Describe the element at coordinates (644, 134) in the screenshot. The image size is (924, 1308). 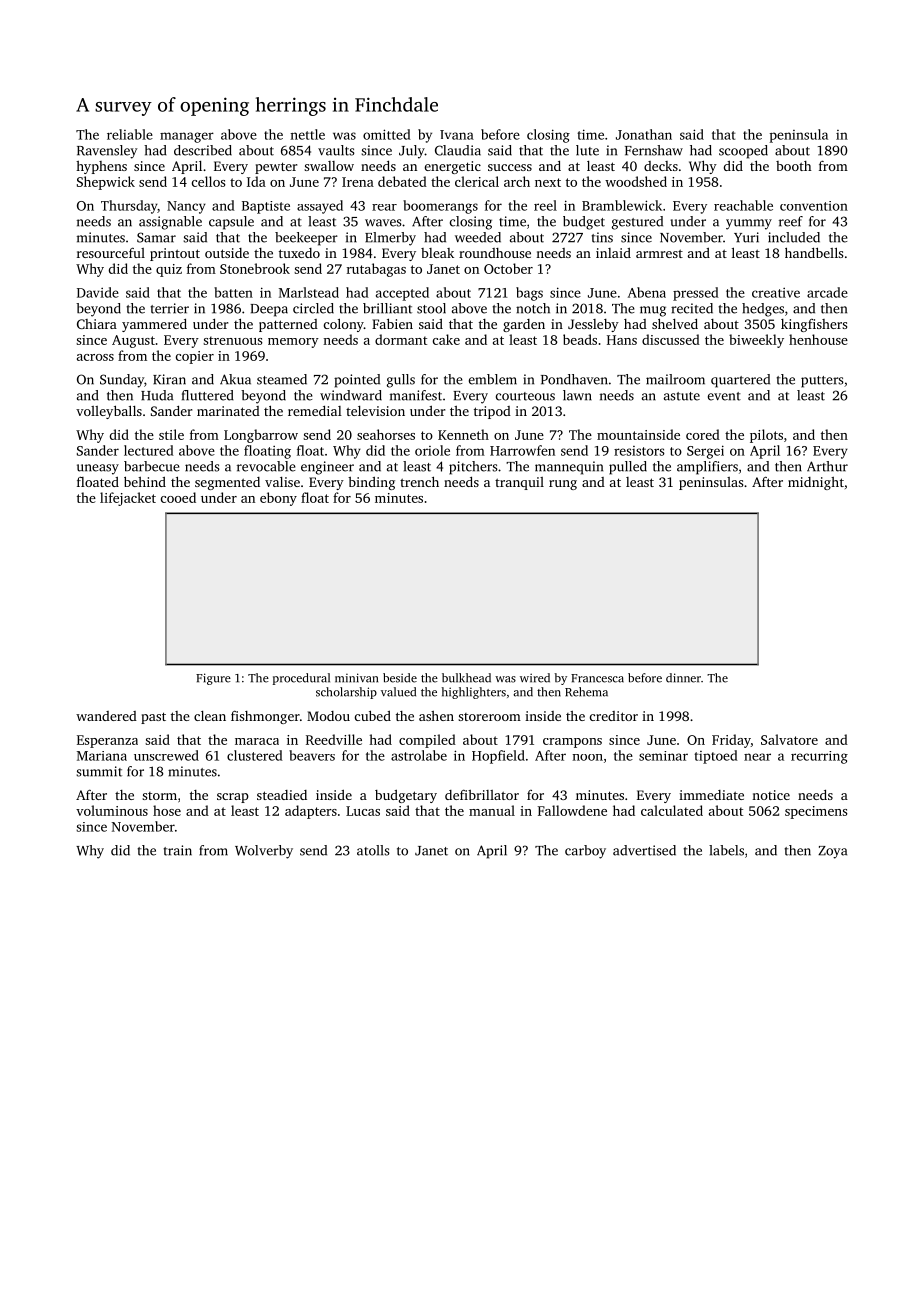
I see `Jonathan` at that location.
